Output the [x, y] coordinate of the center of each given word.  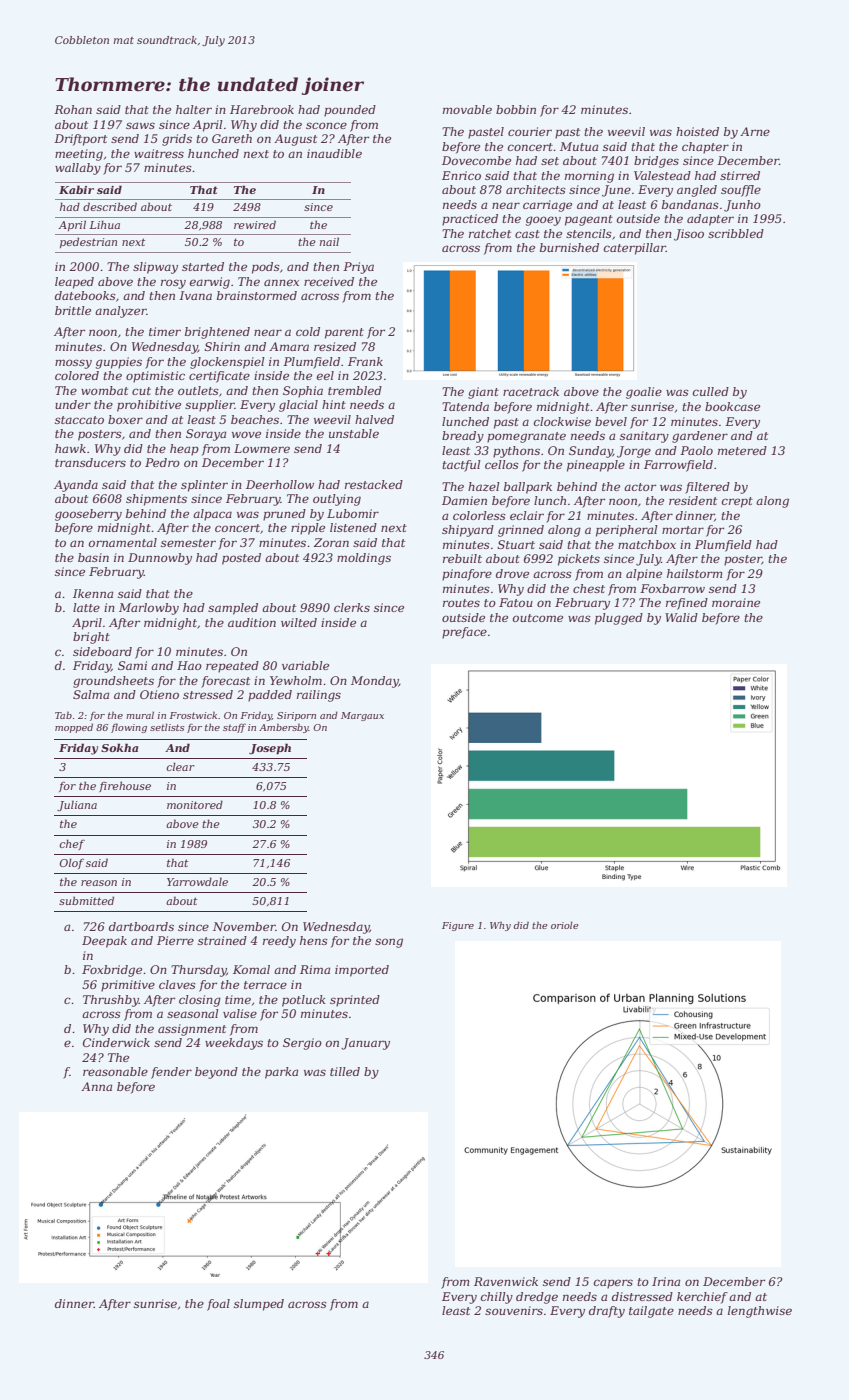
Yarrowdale [197, 881]
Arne [755, 131]
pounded [350, 111]
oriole [565, 925]
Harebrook [262, 109]
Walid [681, 617]
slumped [259, 1305]
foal [218, 1305]
